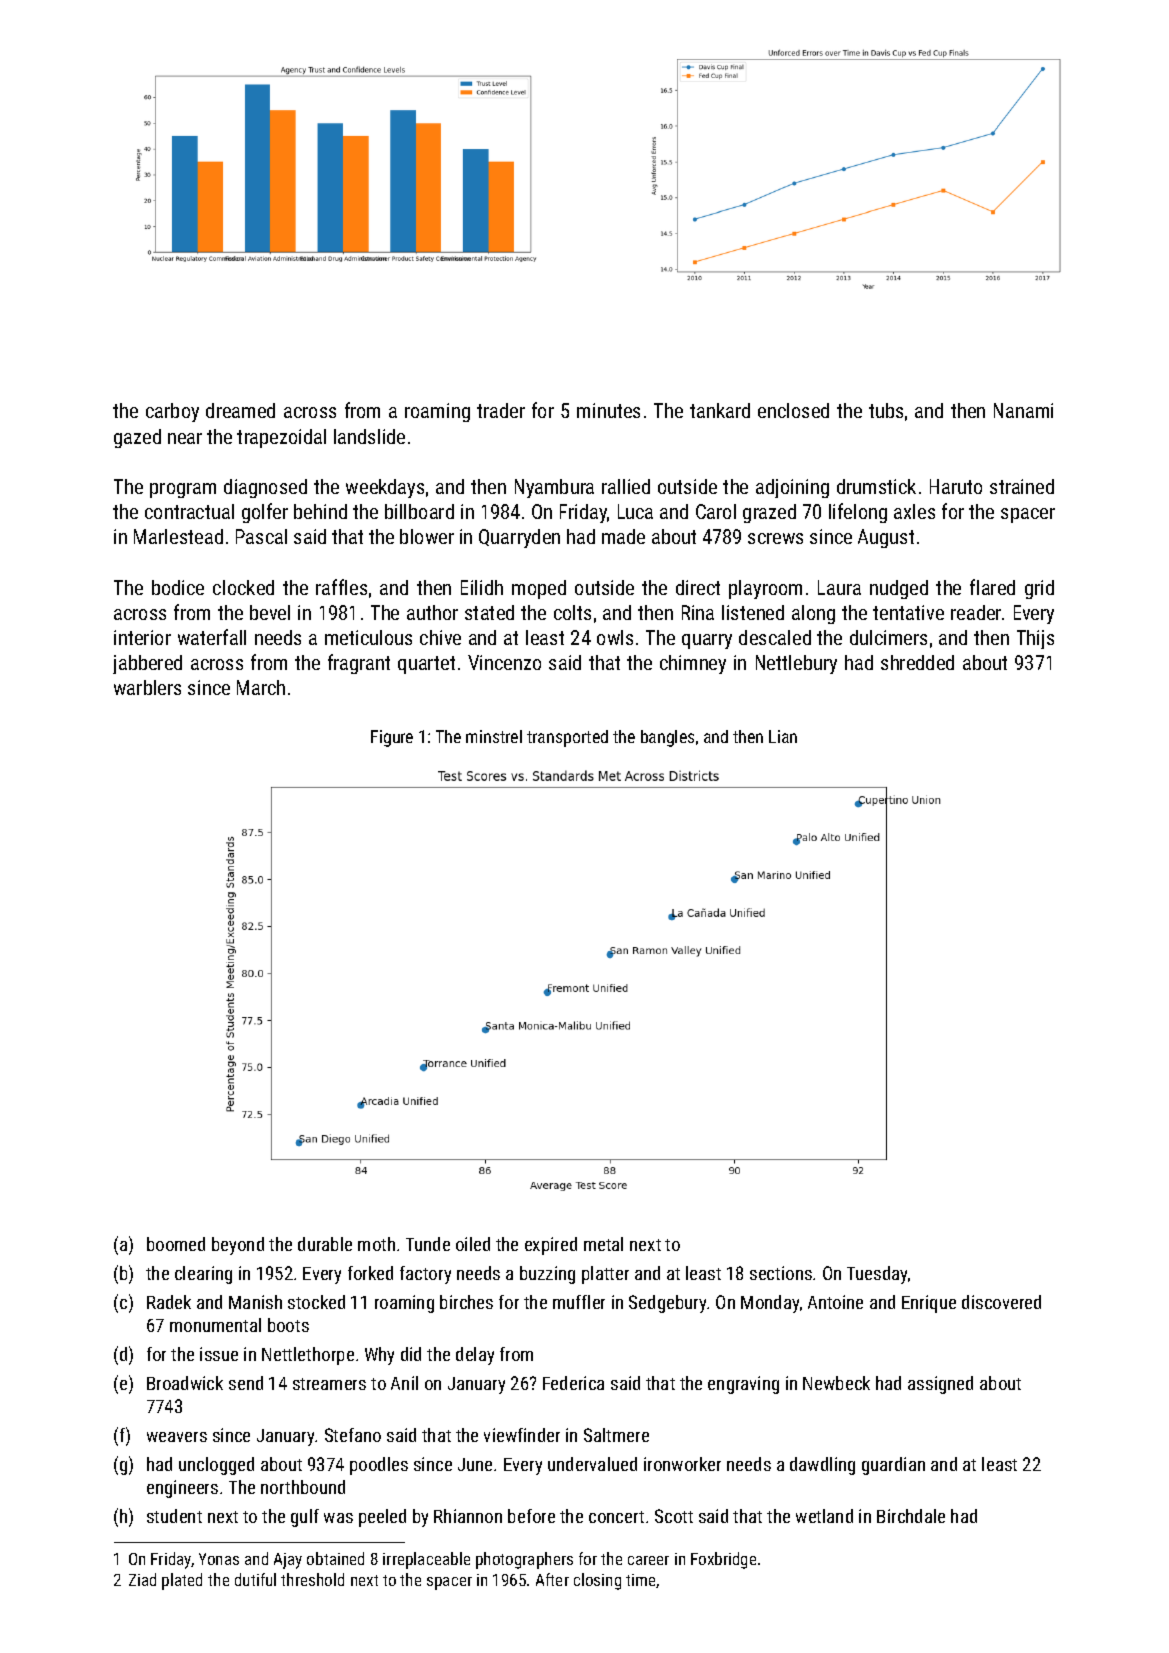 This screenshot has height=1653, width=1169. Describe the element at coordinates (720, 410) in the screenshot. I see `tankard` at that location.
